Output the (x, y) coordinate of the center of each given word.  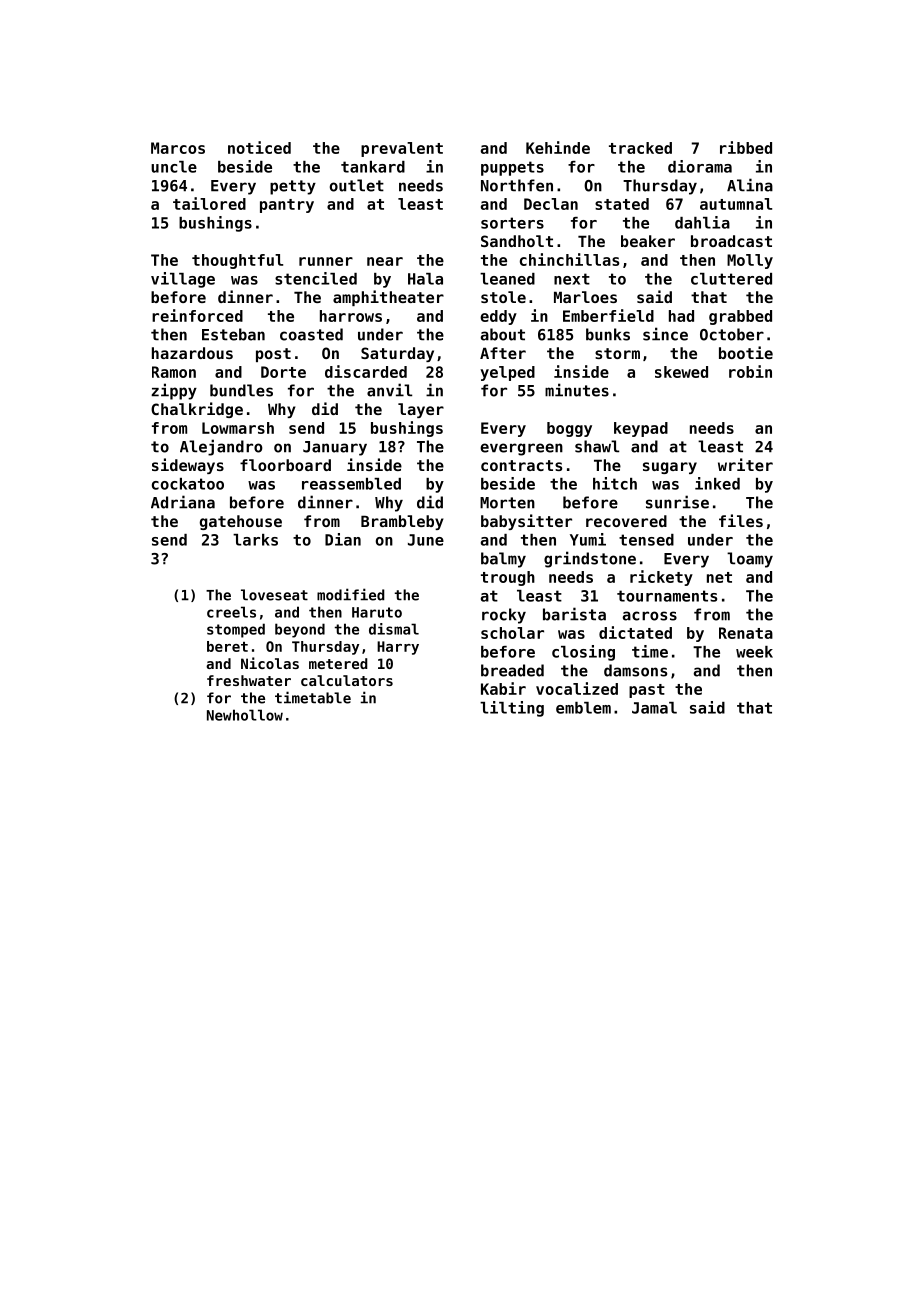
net (719, 577)
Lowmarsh (238, 428)
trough (508, 578)
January (335, 448)
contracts (521, 465)
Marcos (178, 148)
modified (351, 594)
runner (326, 261)
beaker (648, 241)
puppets (512, 168)
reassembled (351, 484)
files (741, 520)
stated (622, 204)
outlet (357, 185)
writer (745, 464)
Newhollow (245, 715)
